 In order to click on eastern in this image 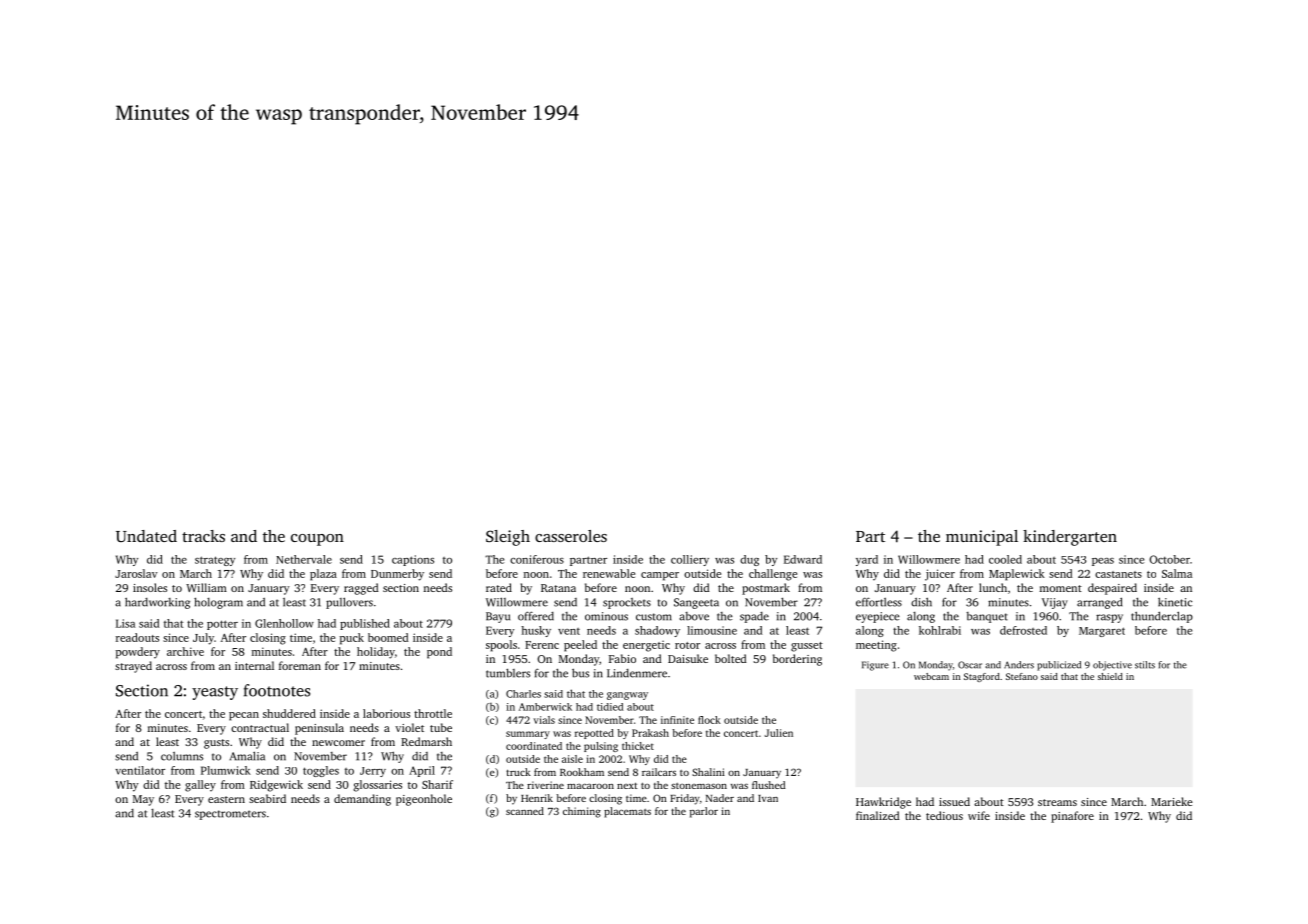, I will do `click(226, 799)`.
